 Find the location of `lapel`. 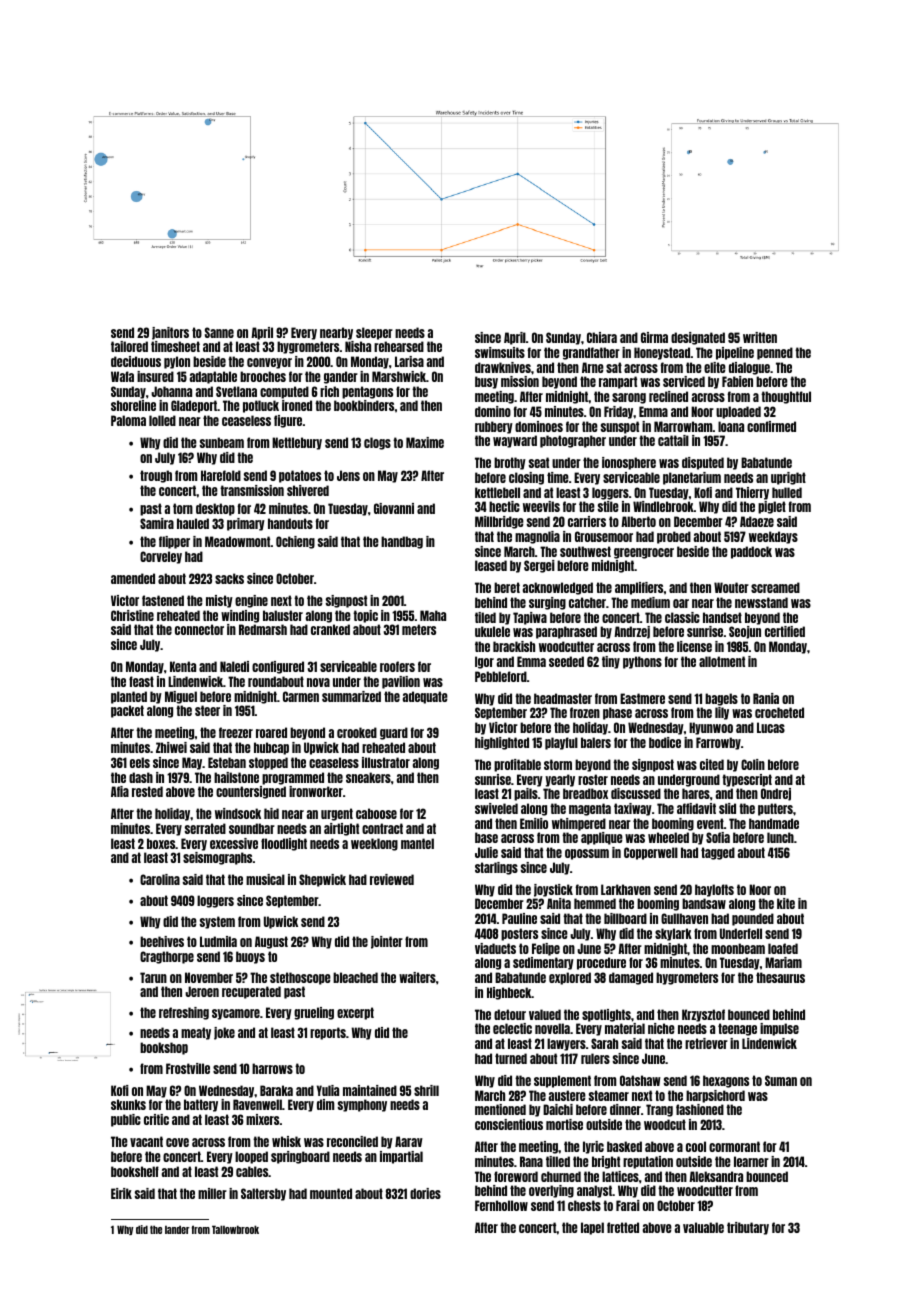

lapel is located at coordinates (592, 1228).
